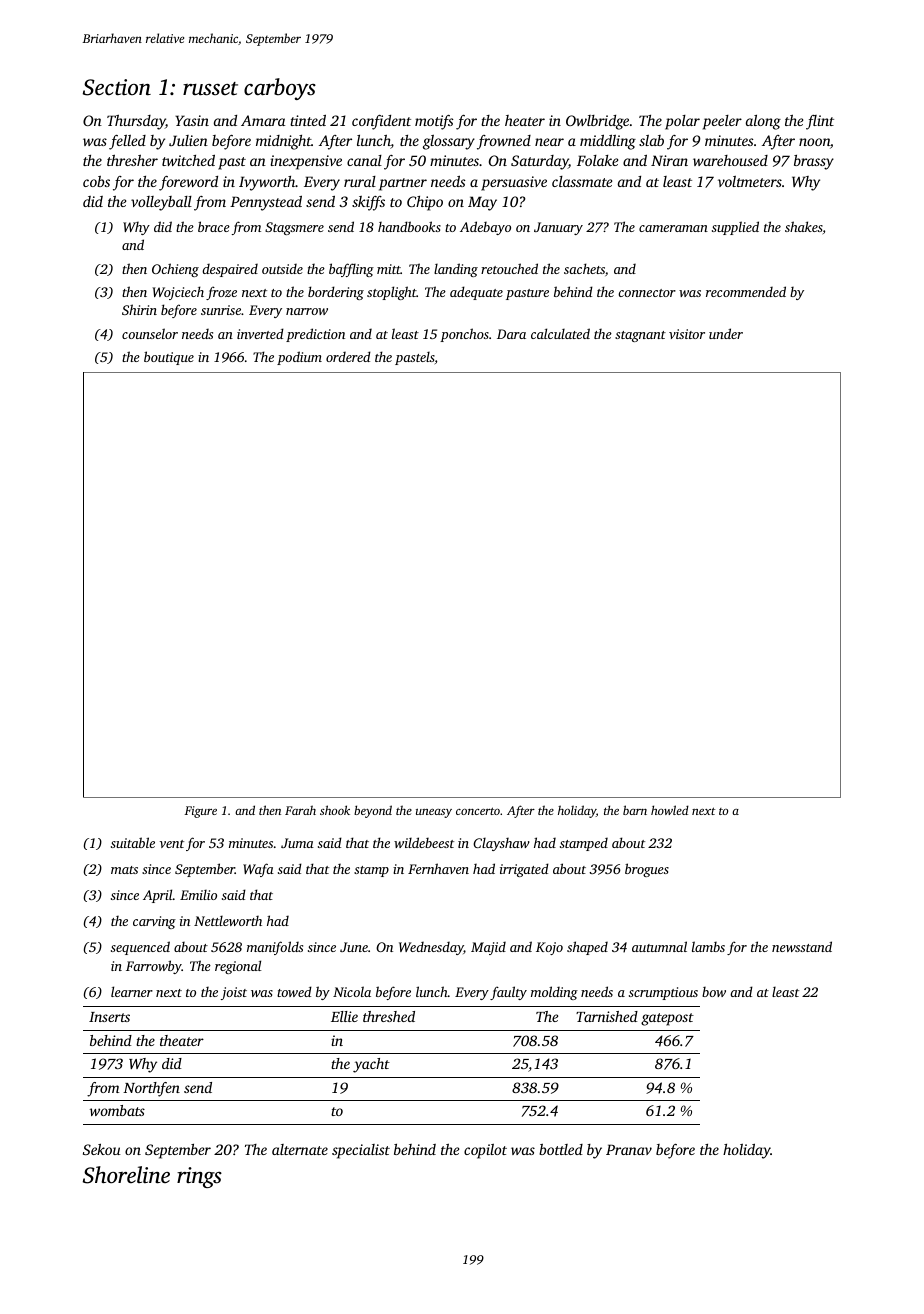 The height and width of the document is (1314, 924). I want to click on motifs, so click(434, 122).
